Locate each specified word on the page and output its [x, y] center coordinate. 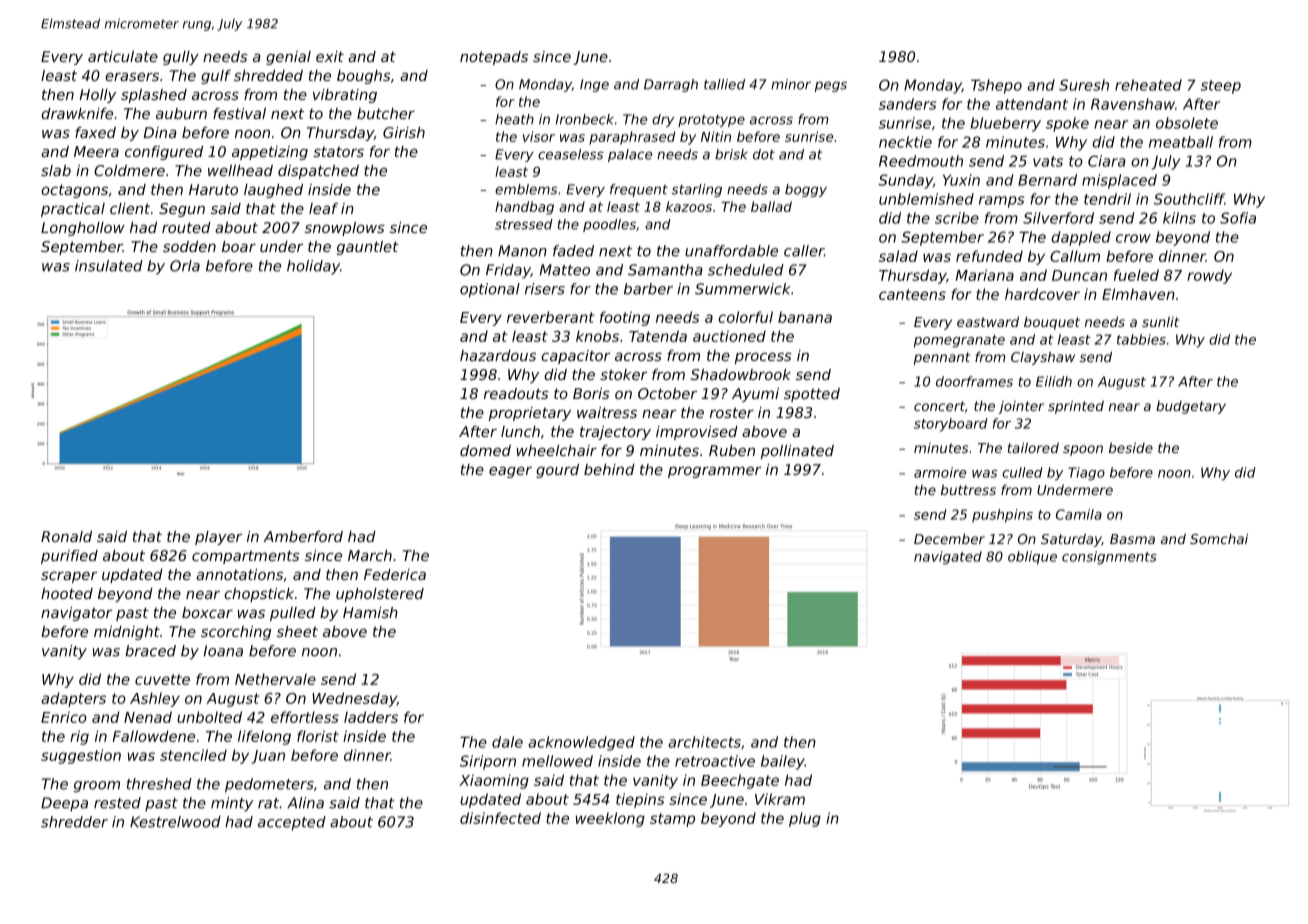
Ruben [732, 450]
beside [1131, 447]
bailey [783, 762]
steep [1221, 87]
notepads [494, 58]
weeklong [610, 819]
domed [485, 450]
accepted [292, 823]
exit [330, 56]
